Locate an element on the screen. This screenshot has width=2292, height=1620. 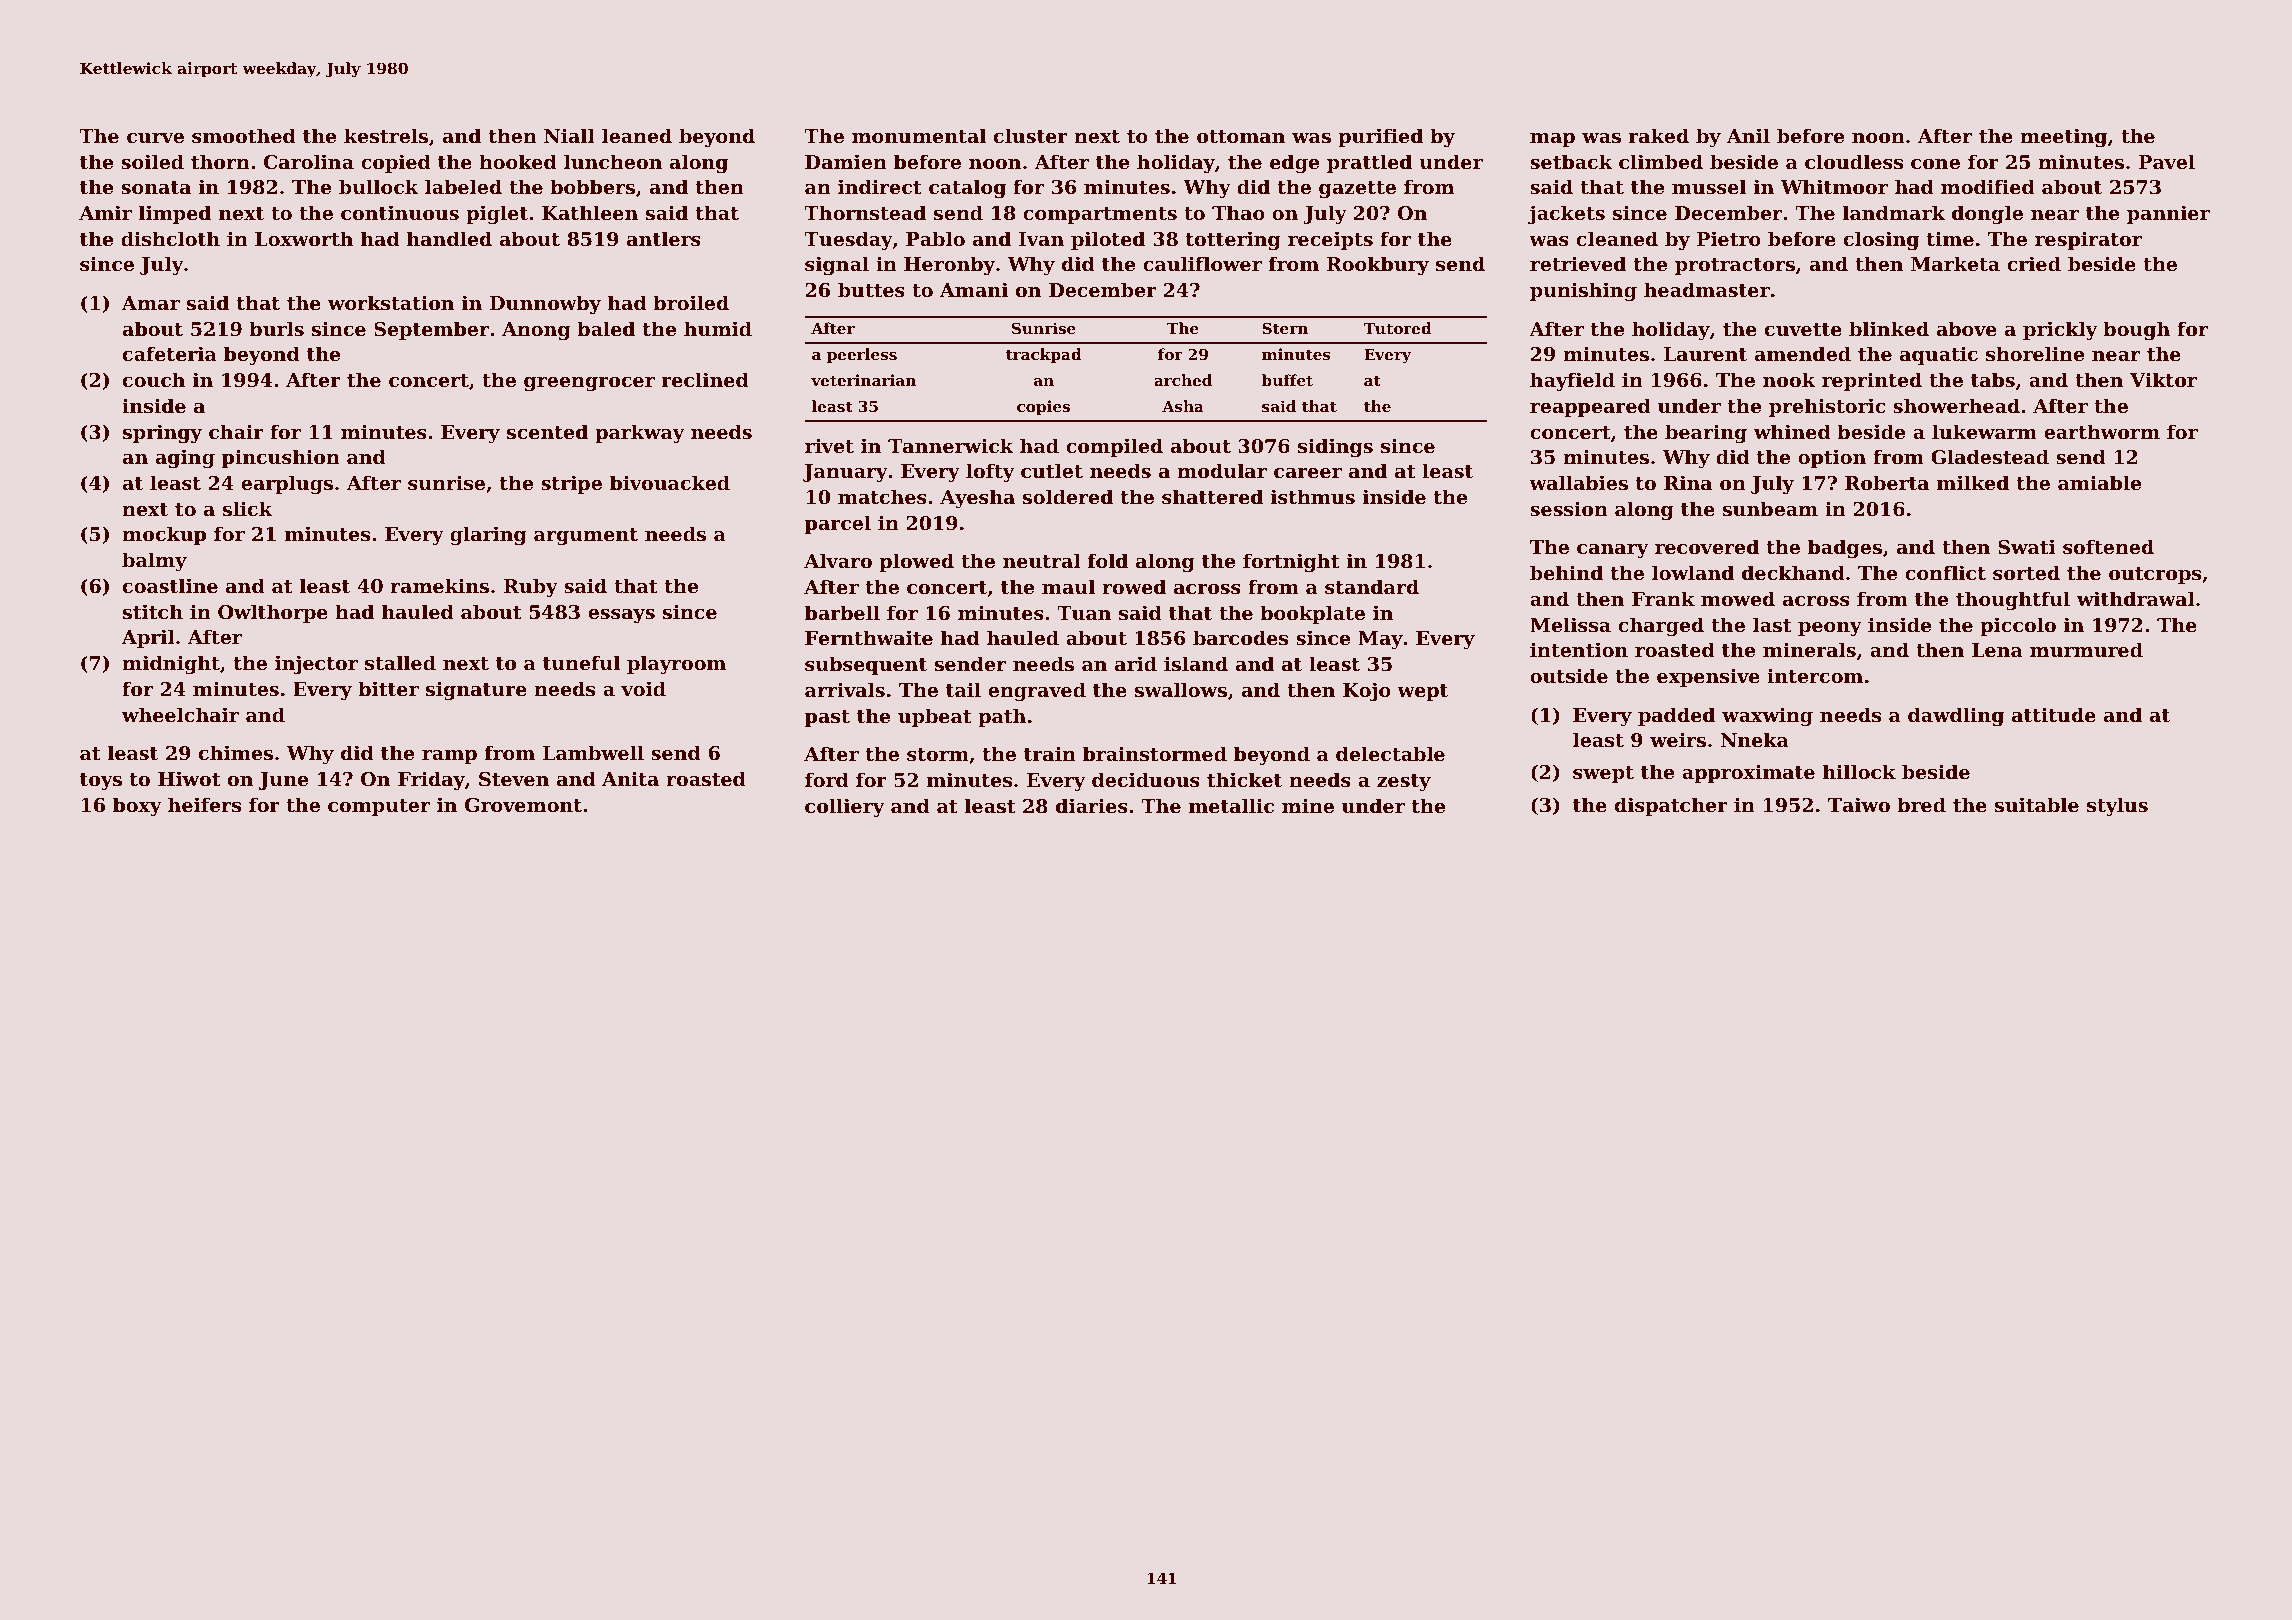
stalled is located at coordinates (400, 663).
